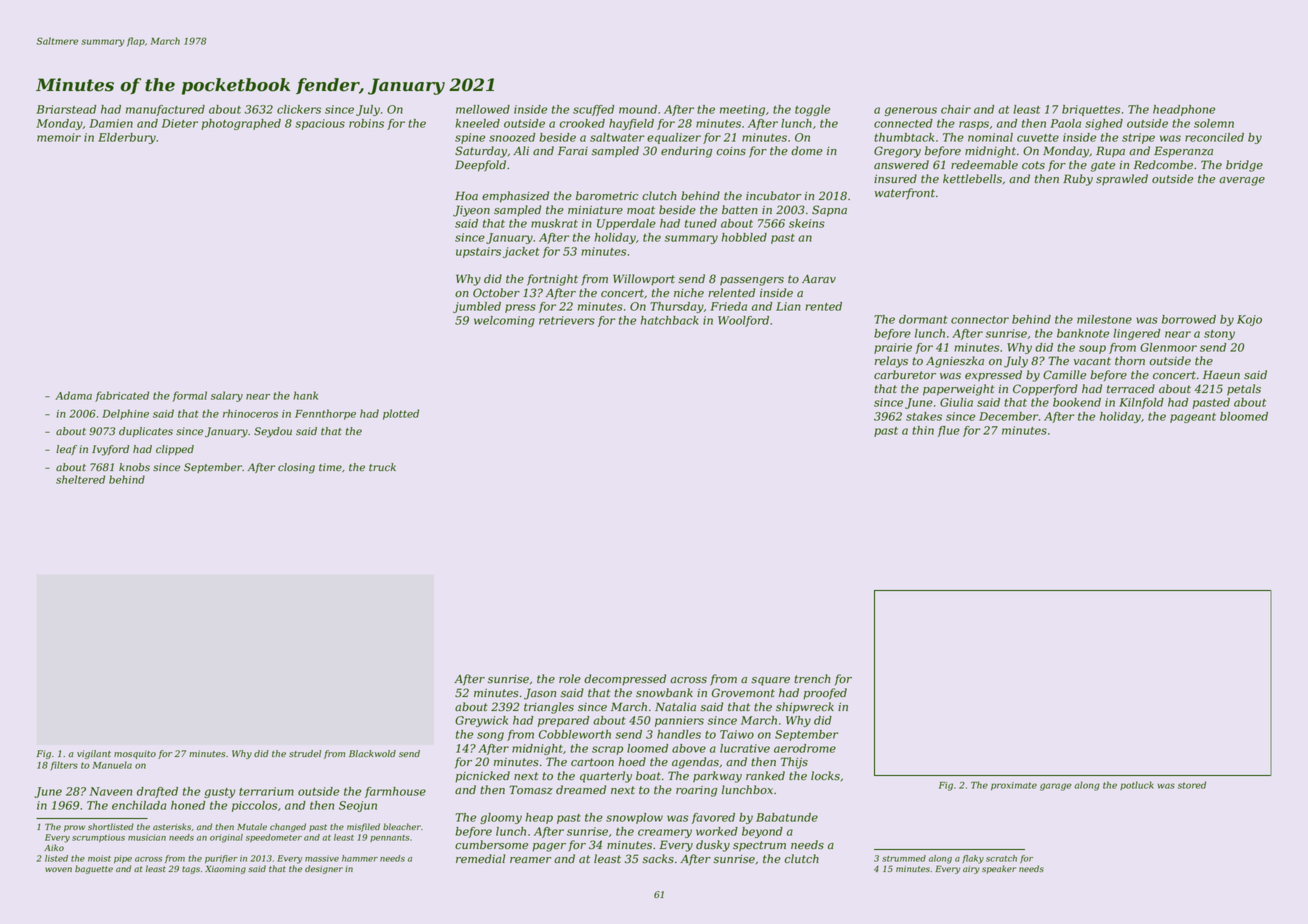 The height and width of the image is (924, 1308). Describe the element at coordinates (923, 430) in the image. I see `thin` at that location.
